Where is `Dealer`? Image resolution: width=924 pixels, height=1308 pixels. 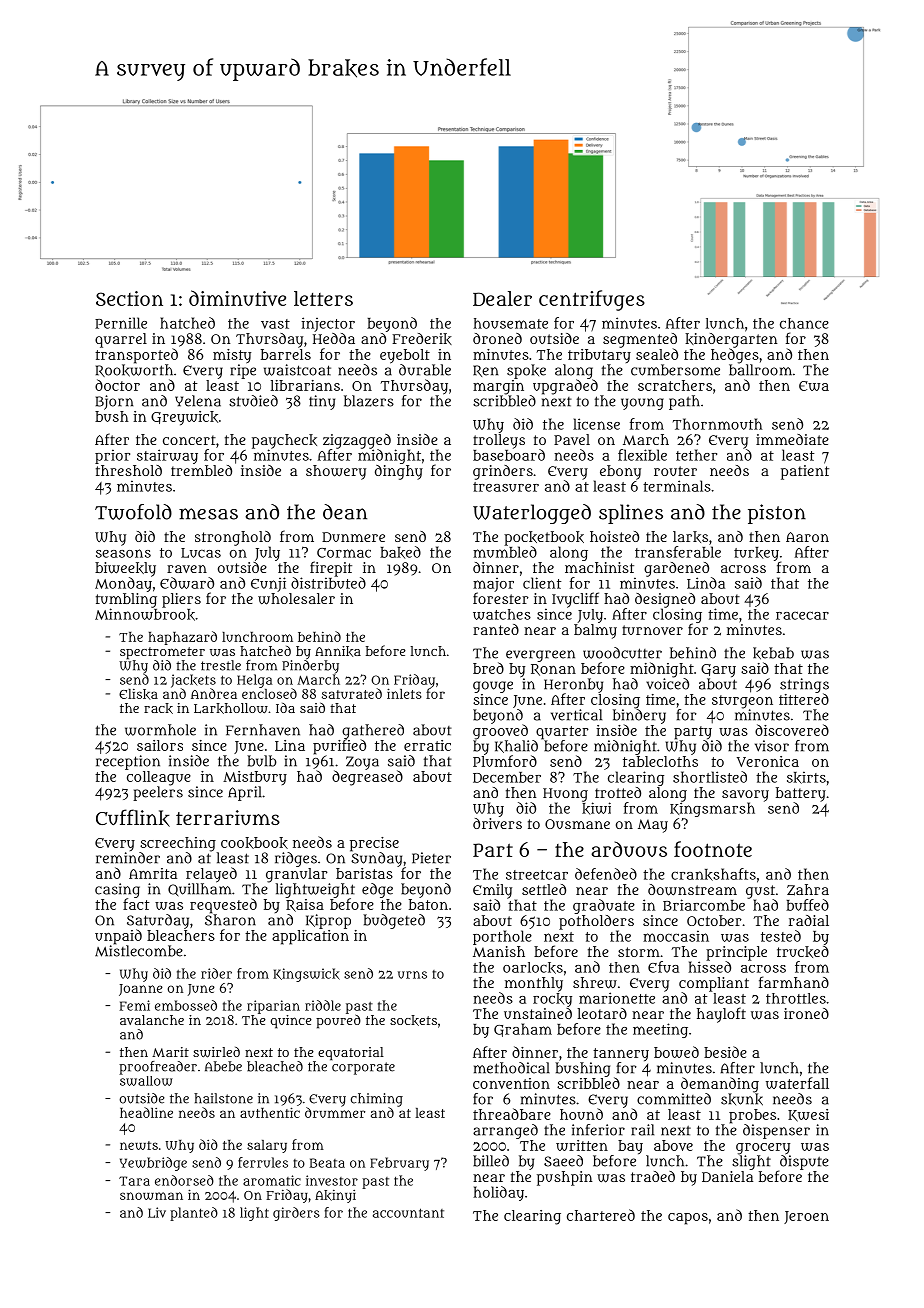 Dealer is located at coordinates (502, 298).
